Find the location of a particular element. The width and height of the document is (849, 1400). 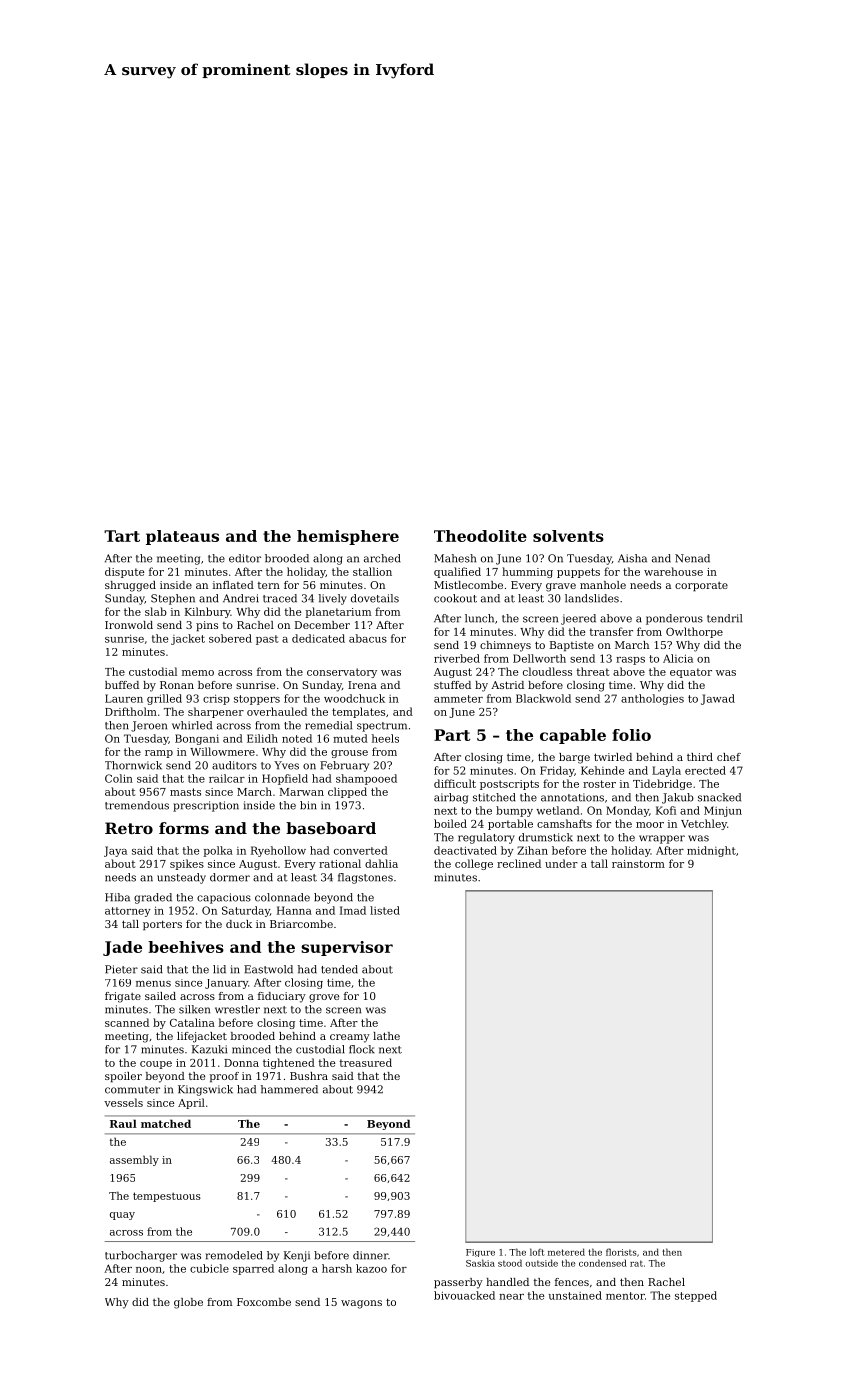

treasured is located at coordinates (366, 1062).
